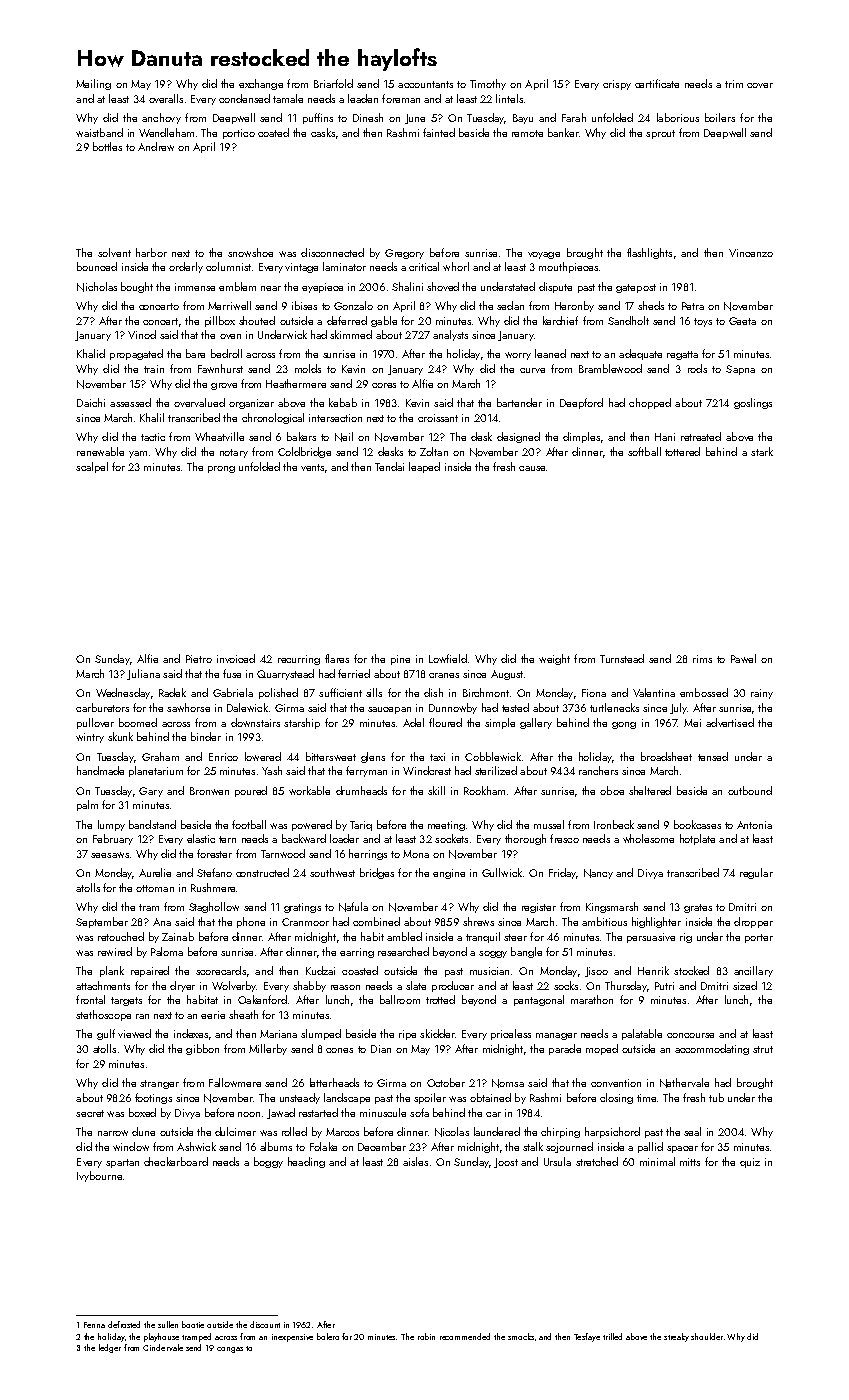 Image resolution: width=849 pixels, height=1400 pixels. I want to click on weight, so click(554, 659).
